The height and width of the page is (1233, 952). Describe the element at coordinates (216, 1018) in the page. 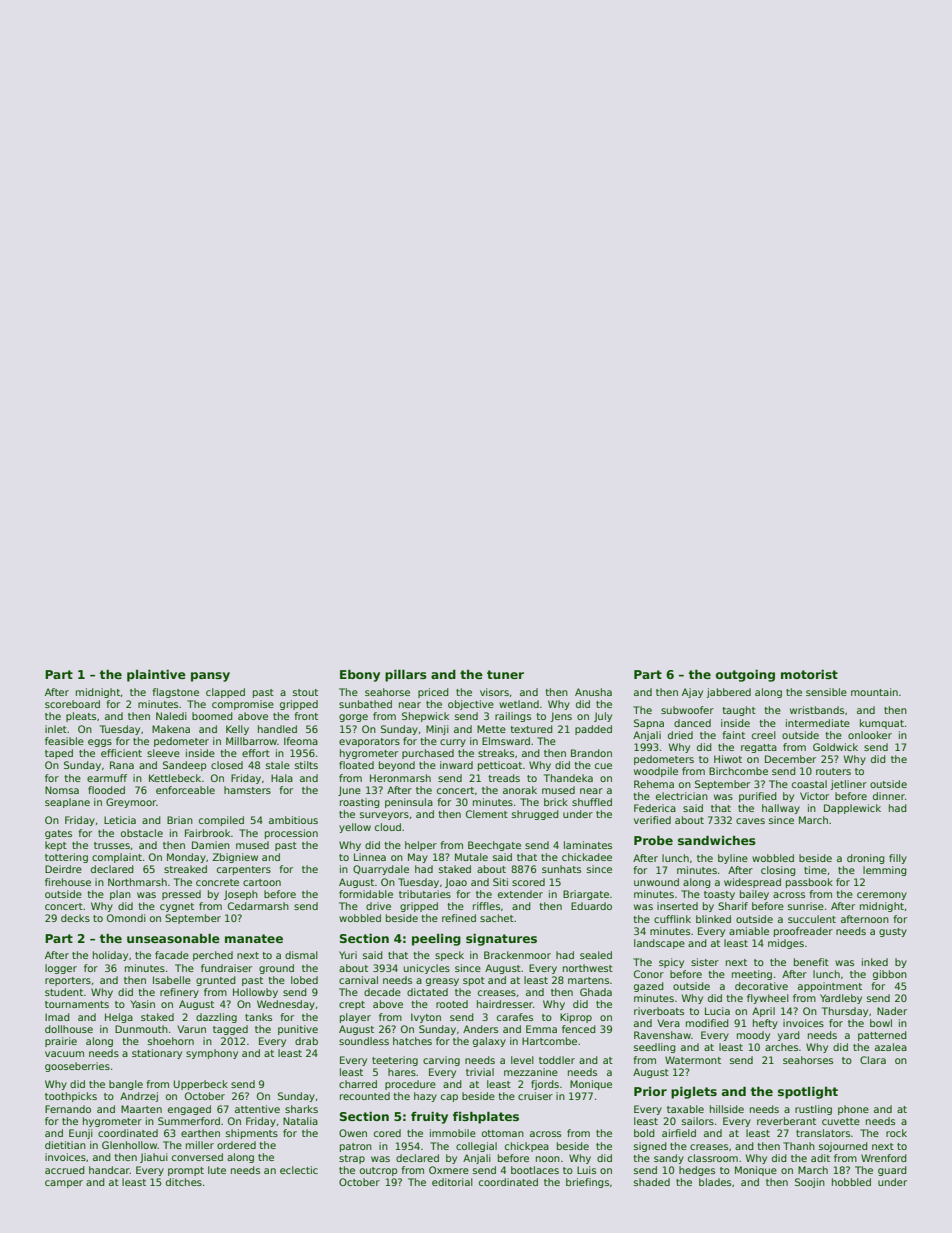

I see `dazzling` at that location.
